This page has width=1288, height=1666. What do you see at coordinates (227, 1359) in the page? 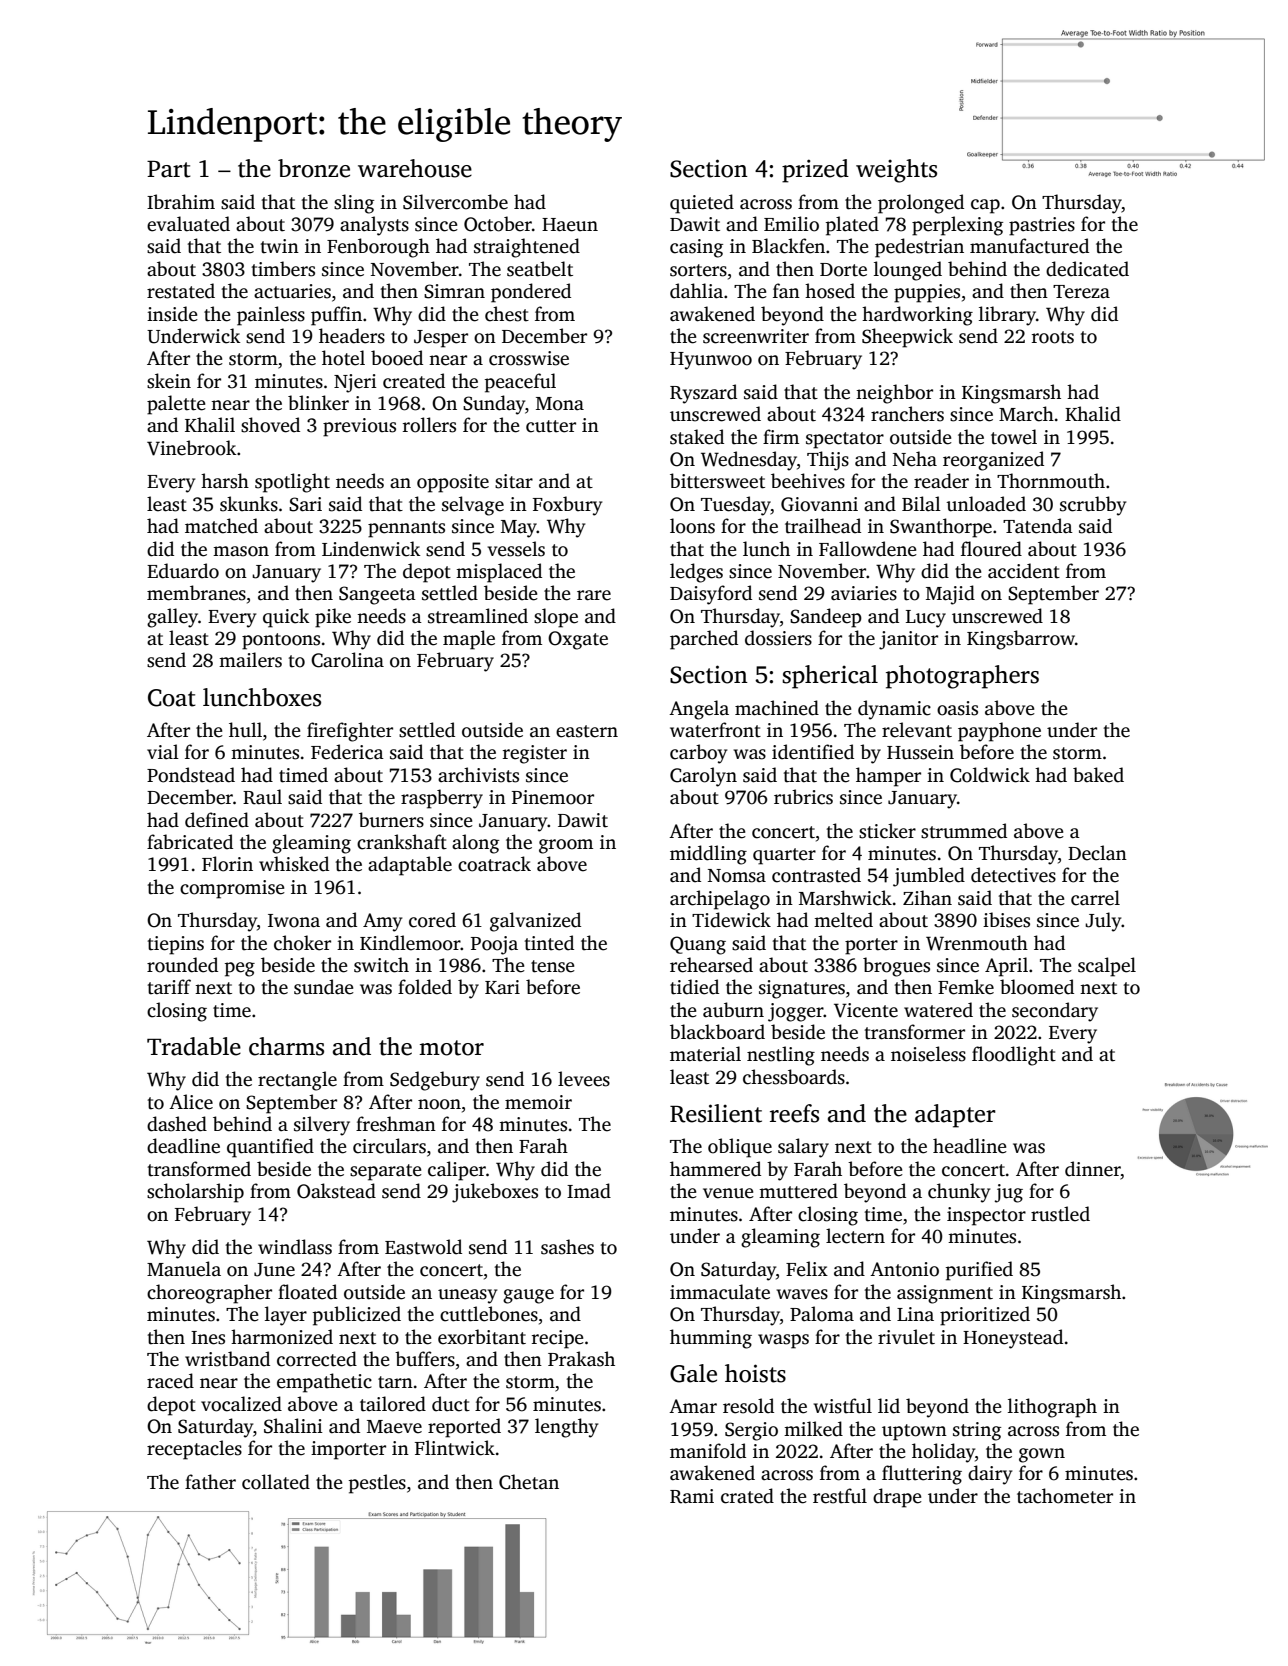
I see `wristband` at bounding box center [227, 1359].
